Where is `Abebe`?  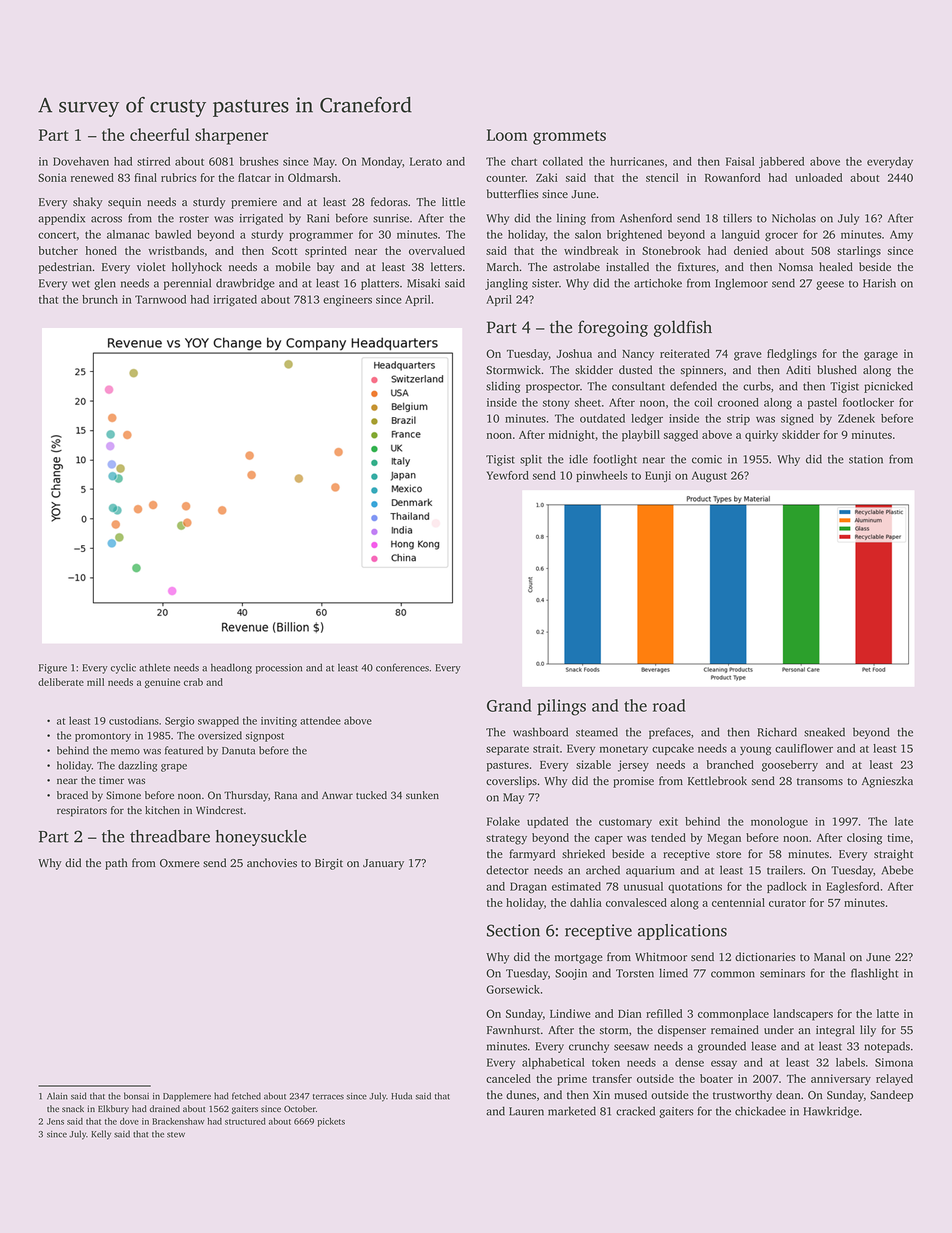 Abebe is located at coordinates (897, 870).
